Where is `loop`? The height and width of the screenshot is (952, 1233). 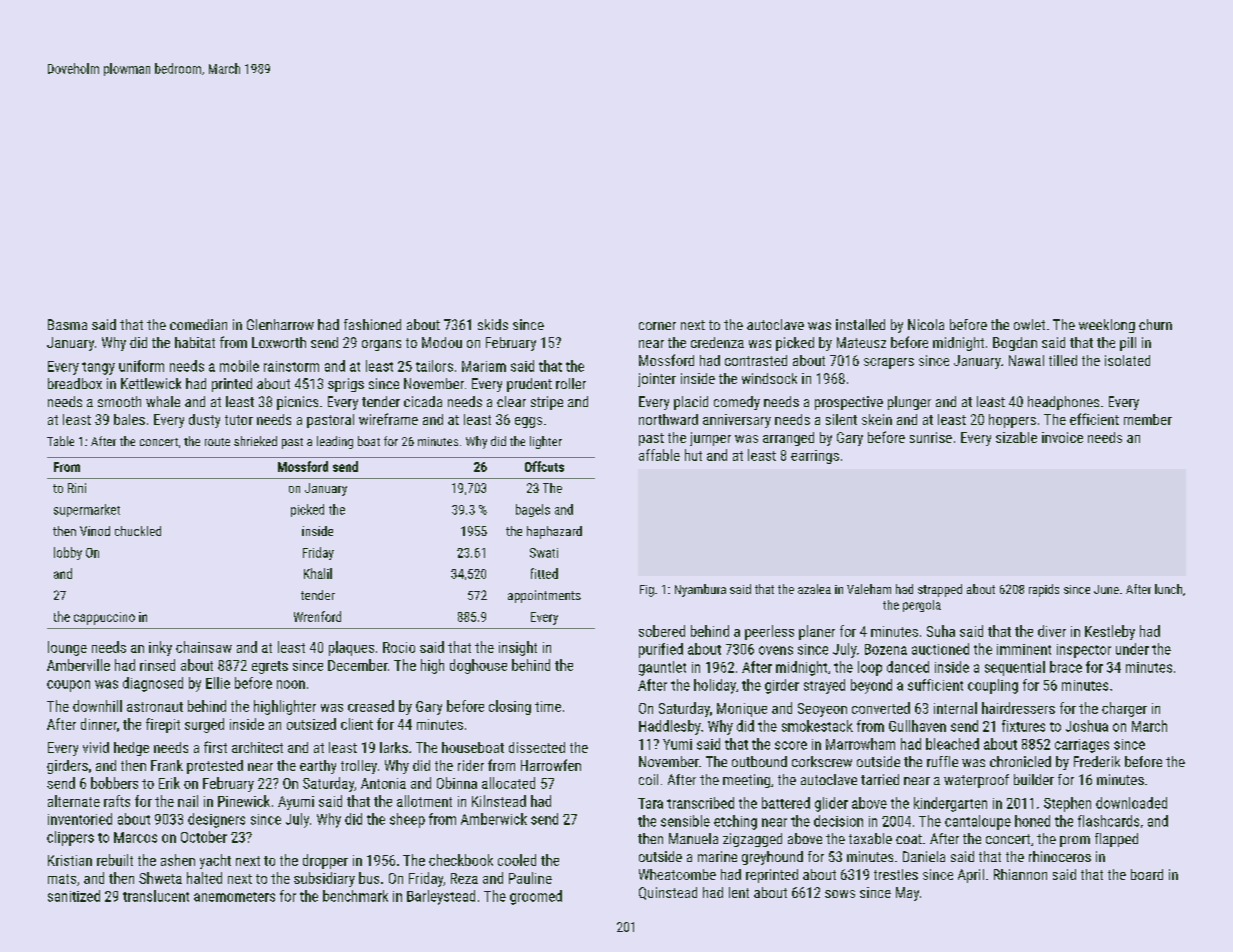 loop is located at coordinates (870, 668).
